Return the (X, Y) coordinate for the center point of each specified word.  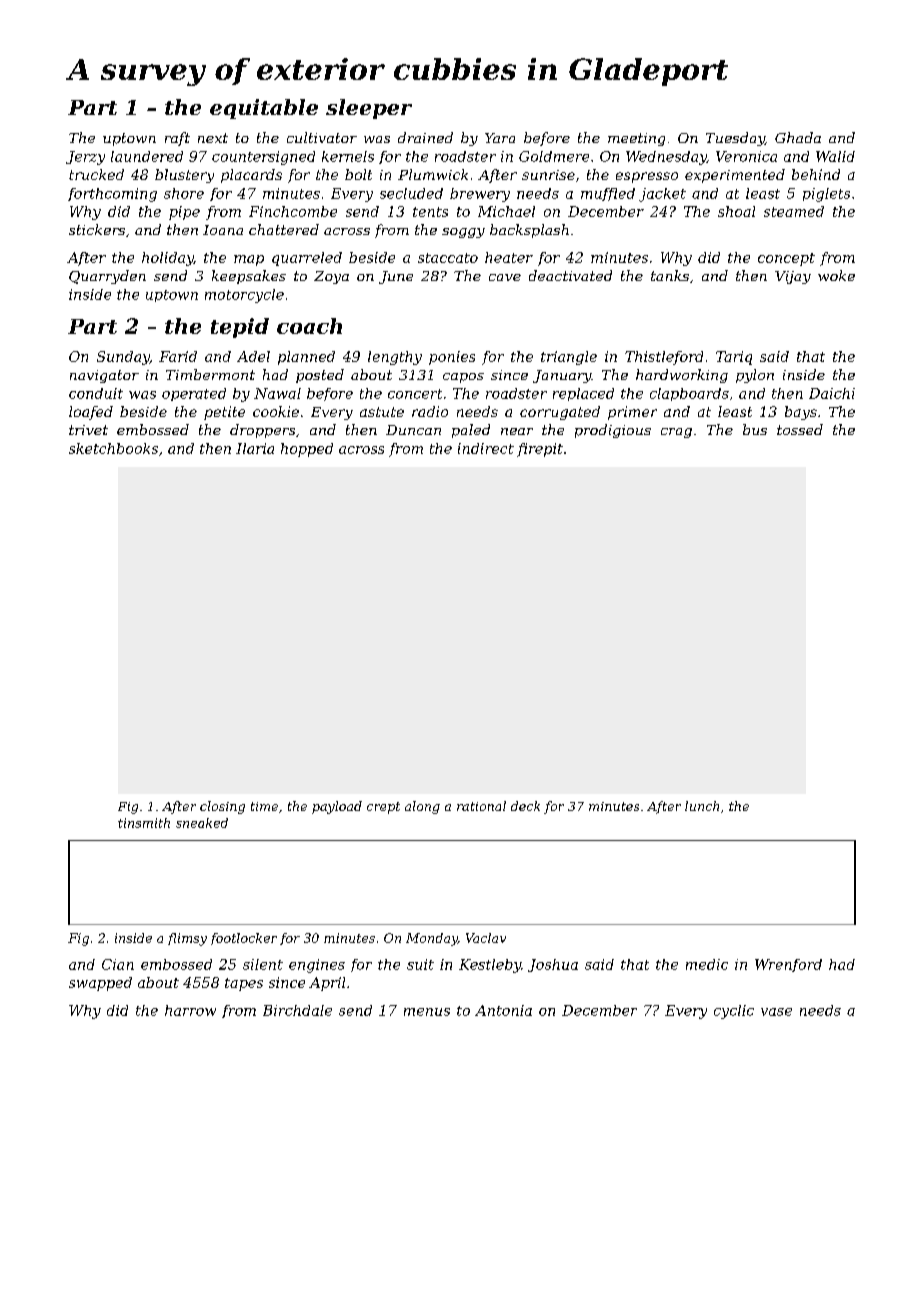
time (264, 806)
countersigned (263, 158)
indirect (486, 448)
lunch (702, 806)
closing (222, 807)
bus (755, 429)
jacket (662, 195)
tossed (800, 429)
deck (525, 806)
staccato (448, 258)
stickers (97, 229)
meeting (636, 139)
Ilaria (255, 448)
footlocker (244, 939)
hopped (307, 450)
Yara (500, 138)
